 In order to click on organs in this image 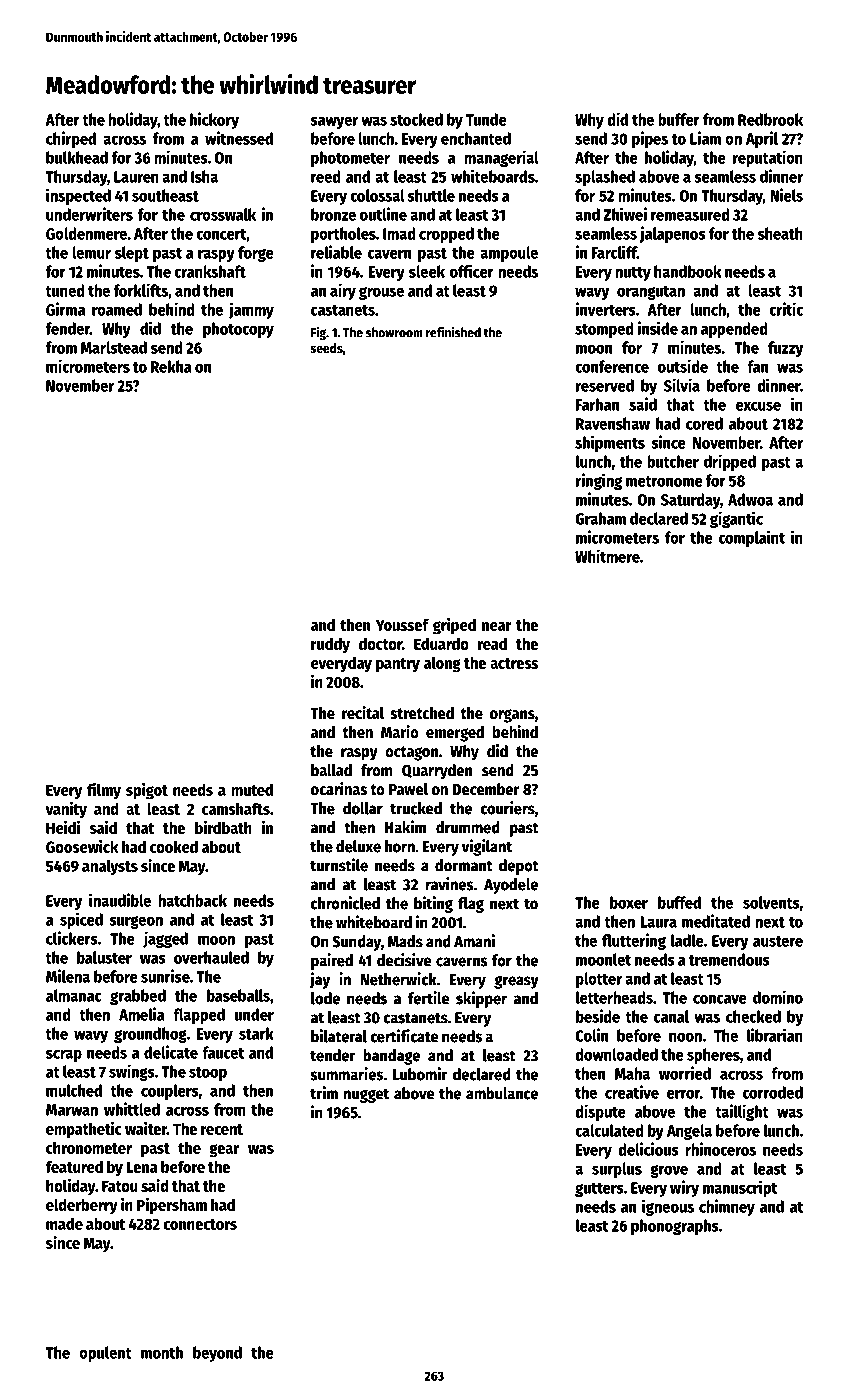, I will do `click(512, 716)`.
